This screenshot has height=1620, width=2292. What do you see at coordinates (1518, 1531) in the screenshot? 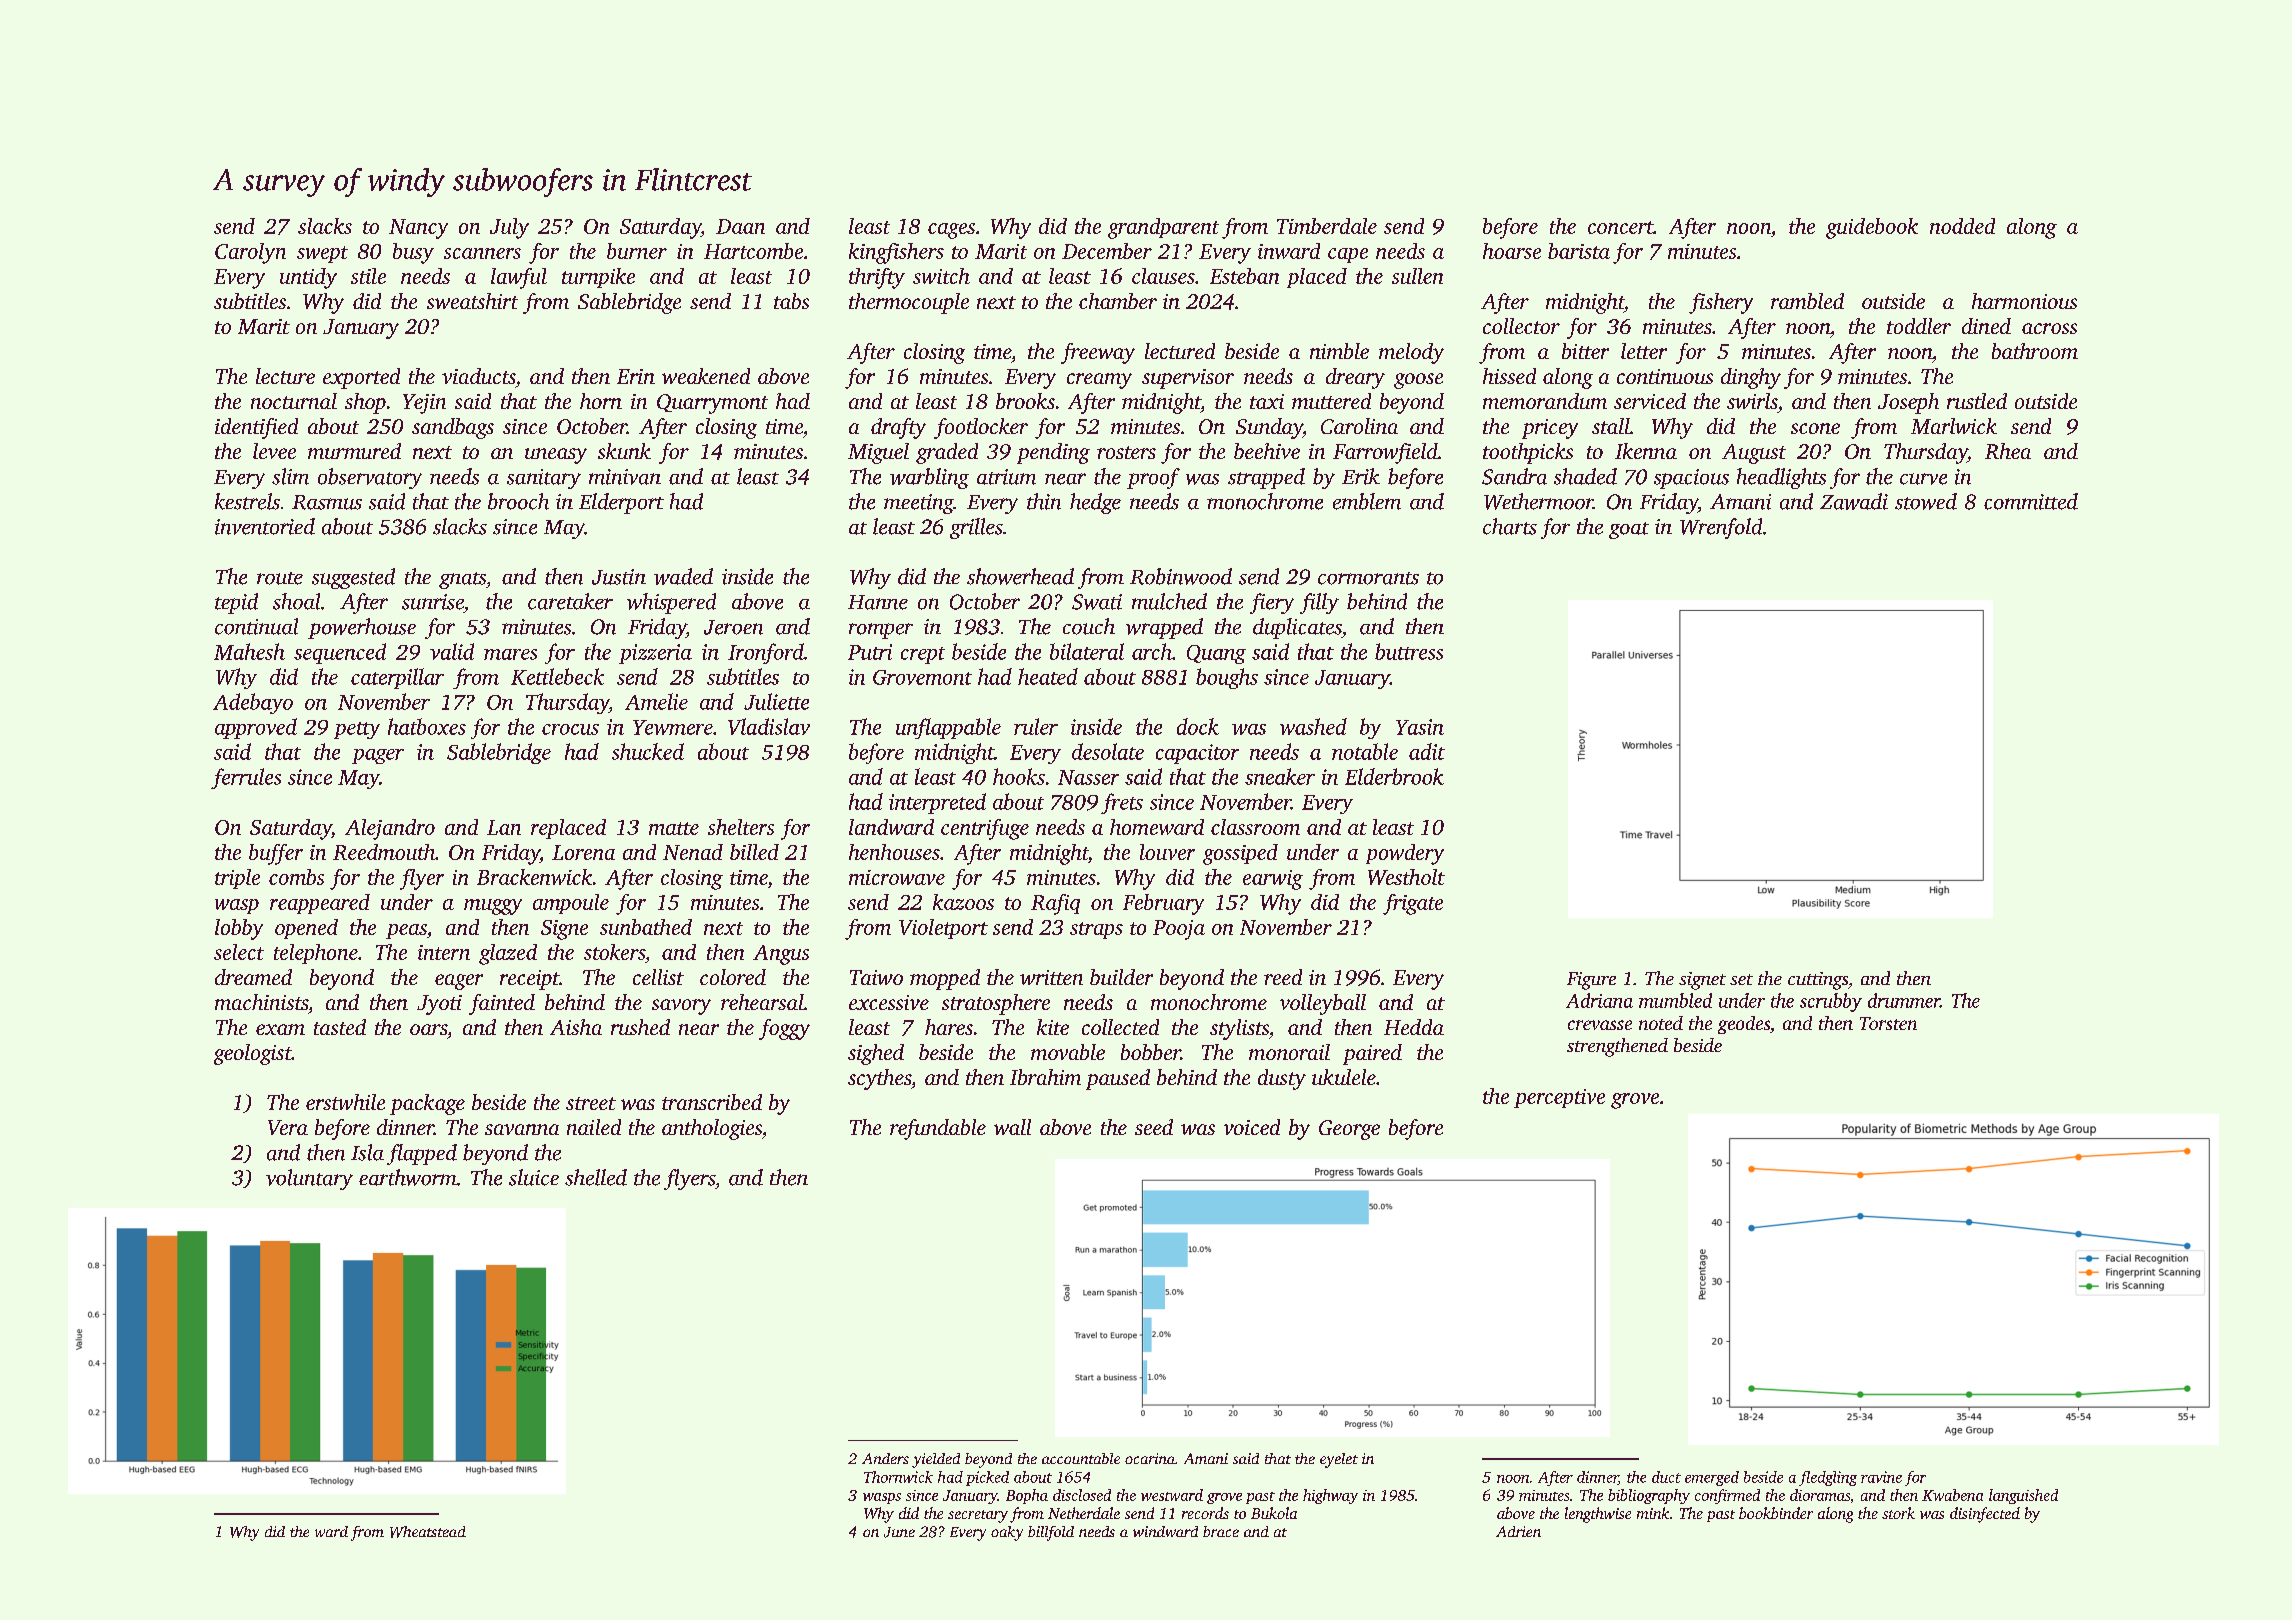
I see `Adrien` at bounding box center [1518, 1531].
